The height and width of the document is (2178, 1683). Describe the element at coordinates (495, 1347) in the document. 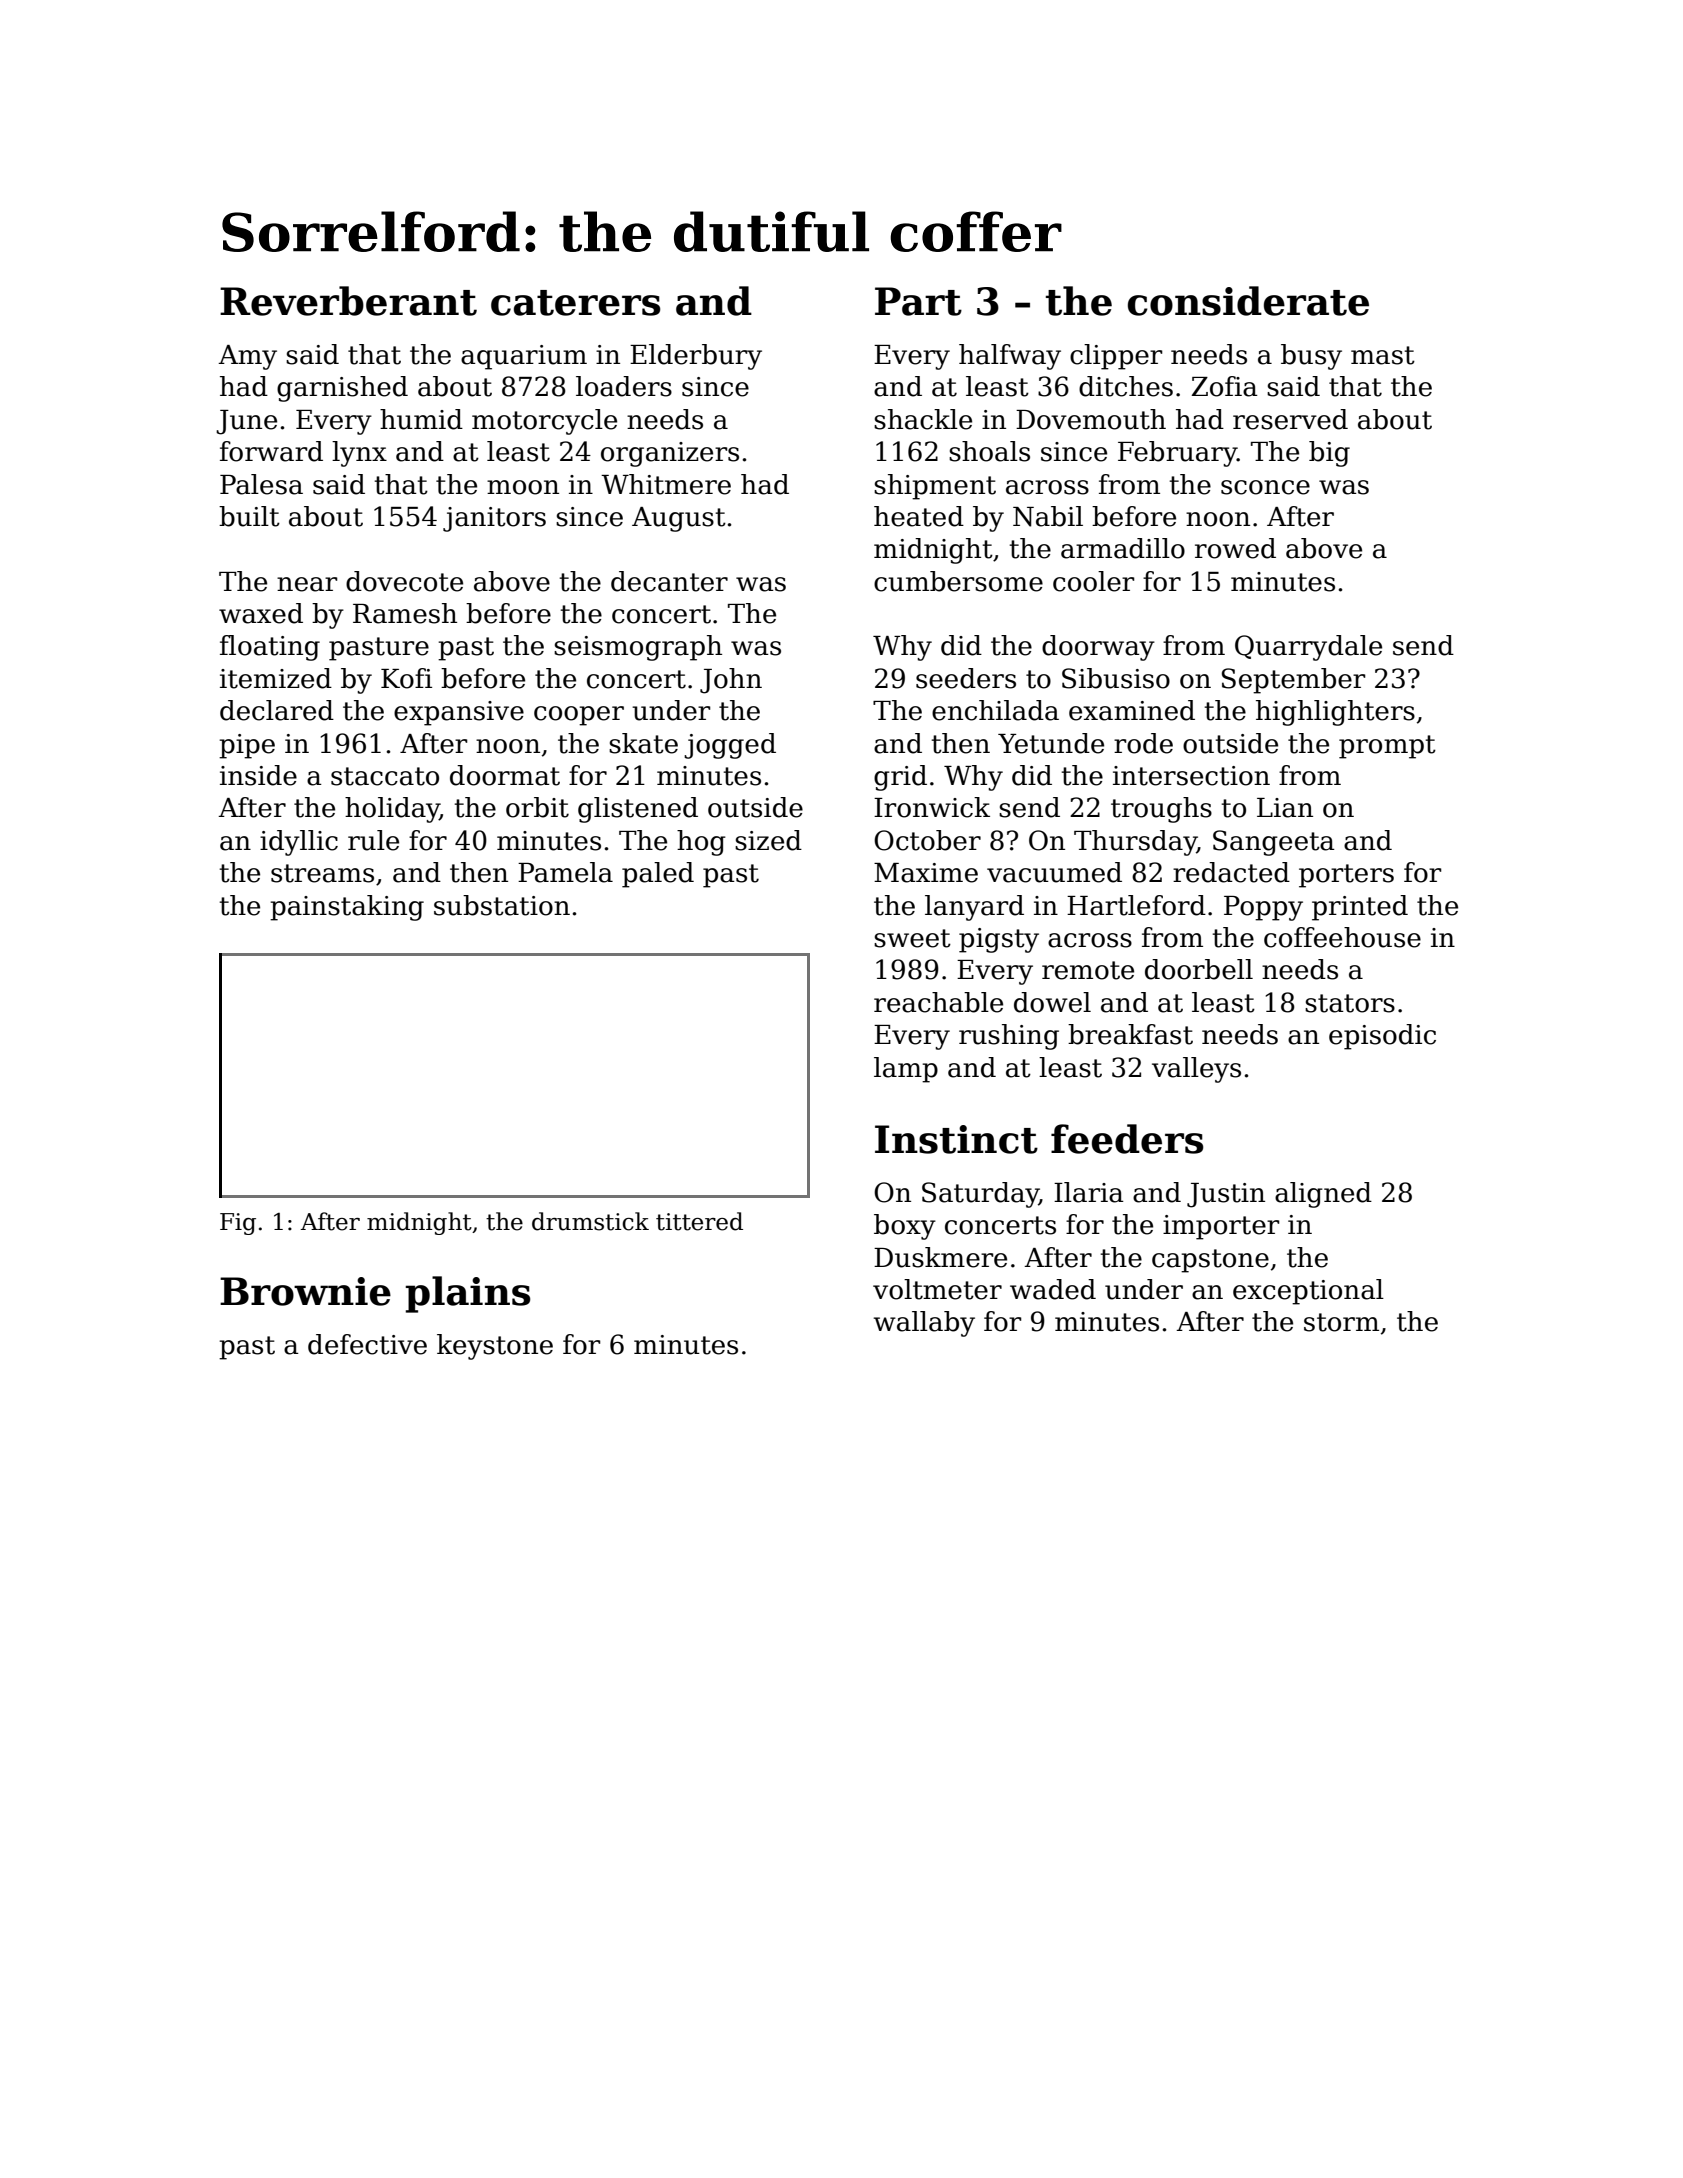

I see `keystone` at that location.
